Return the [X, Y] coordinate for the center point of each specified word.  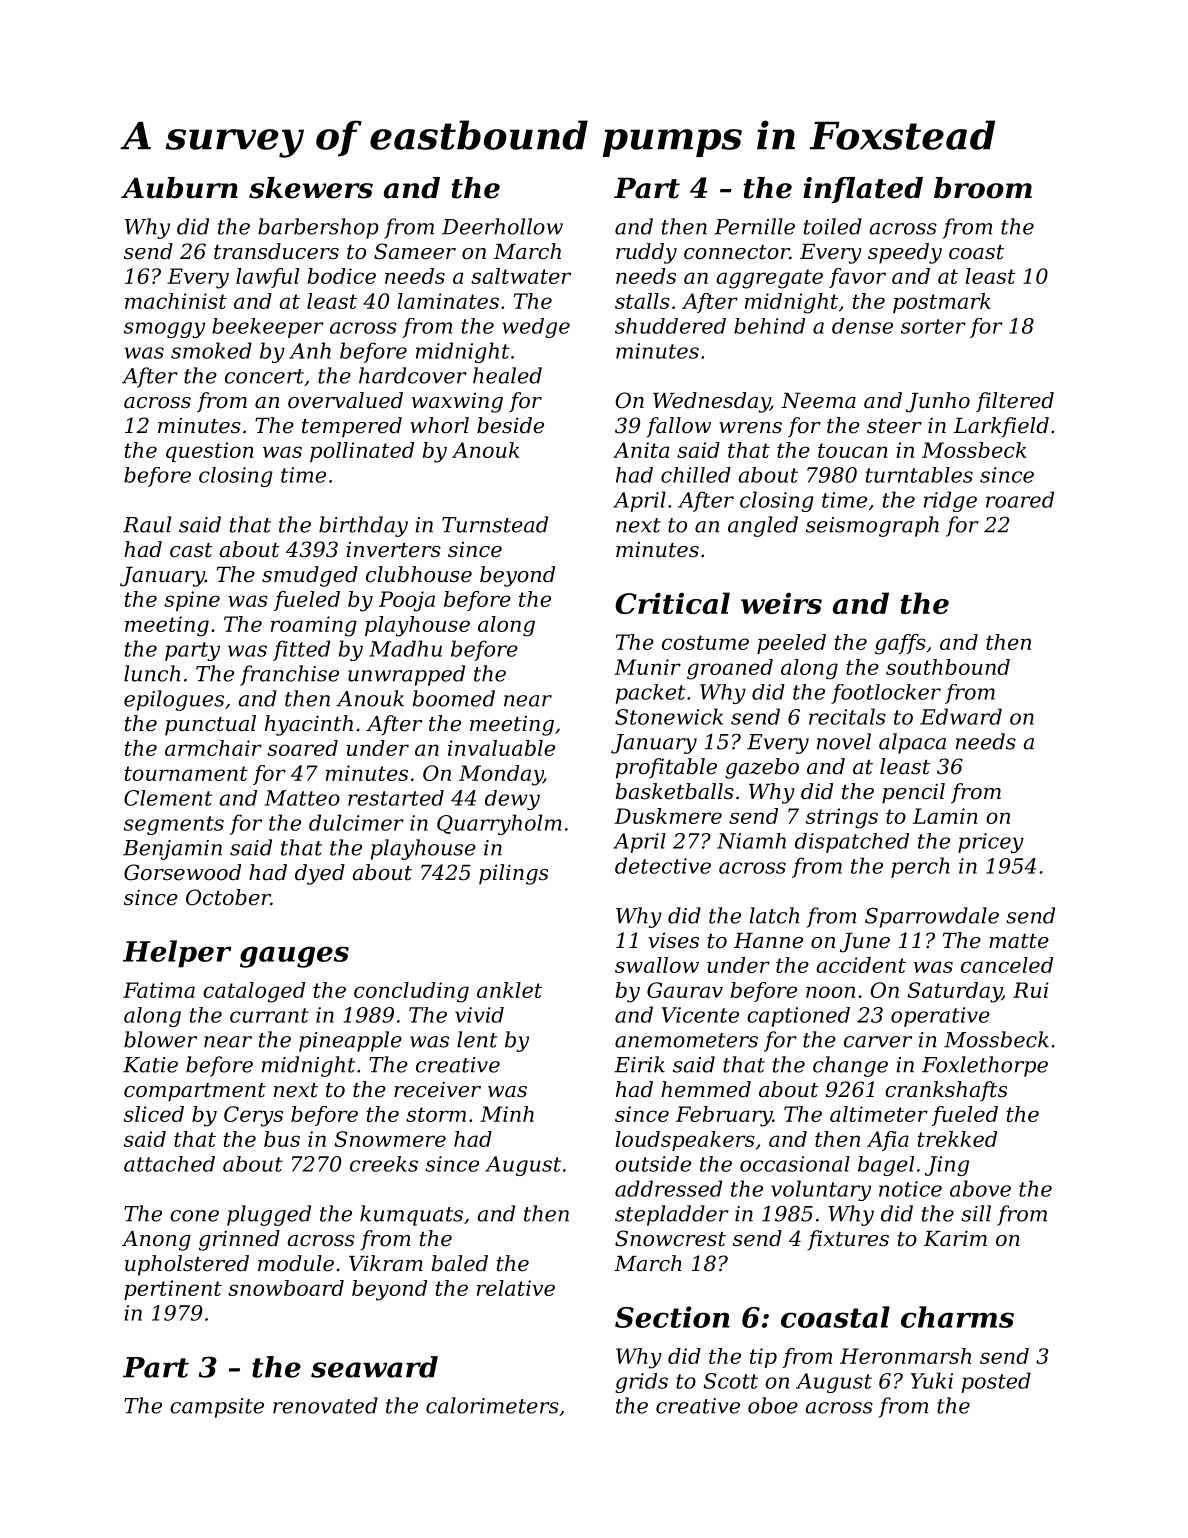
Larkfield [1001, 427]
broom [983, 188]
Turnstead [495, 524]
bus [282, 1139]
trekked [957, 1139]
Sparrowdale [932, 917]
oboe [773, 1405]
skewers [311, 188]
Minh [507, 1114]
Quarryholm [499, 824]
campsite [217, 1408]
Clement [168, 798]
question [210, 452]
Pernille [754, 226]
